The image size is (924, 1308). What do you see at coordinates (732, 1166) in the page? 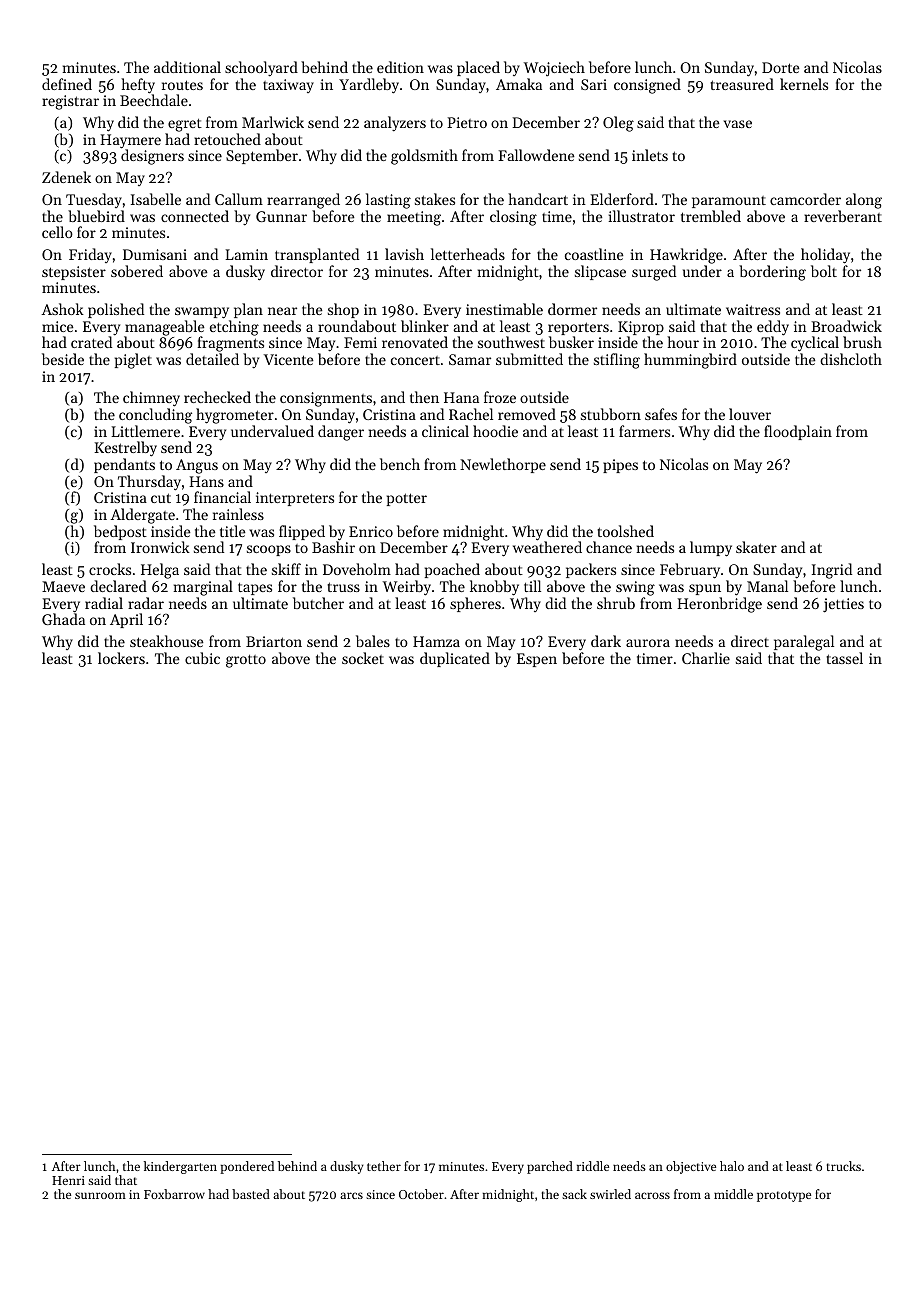
I see `halo` at bounding box center [732, 1166].
